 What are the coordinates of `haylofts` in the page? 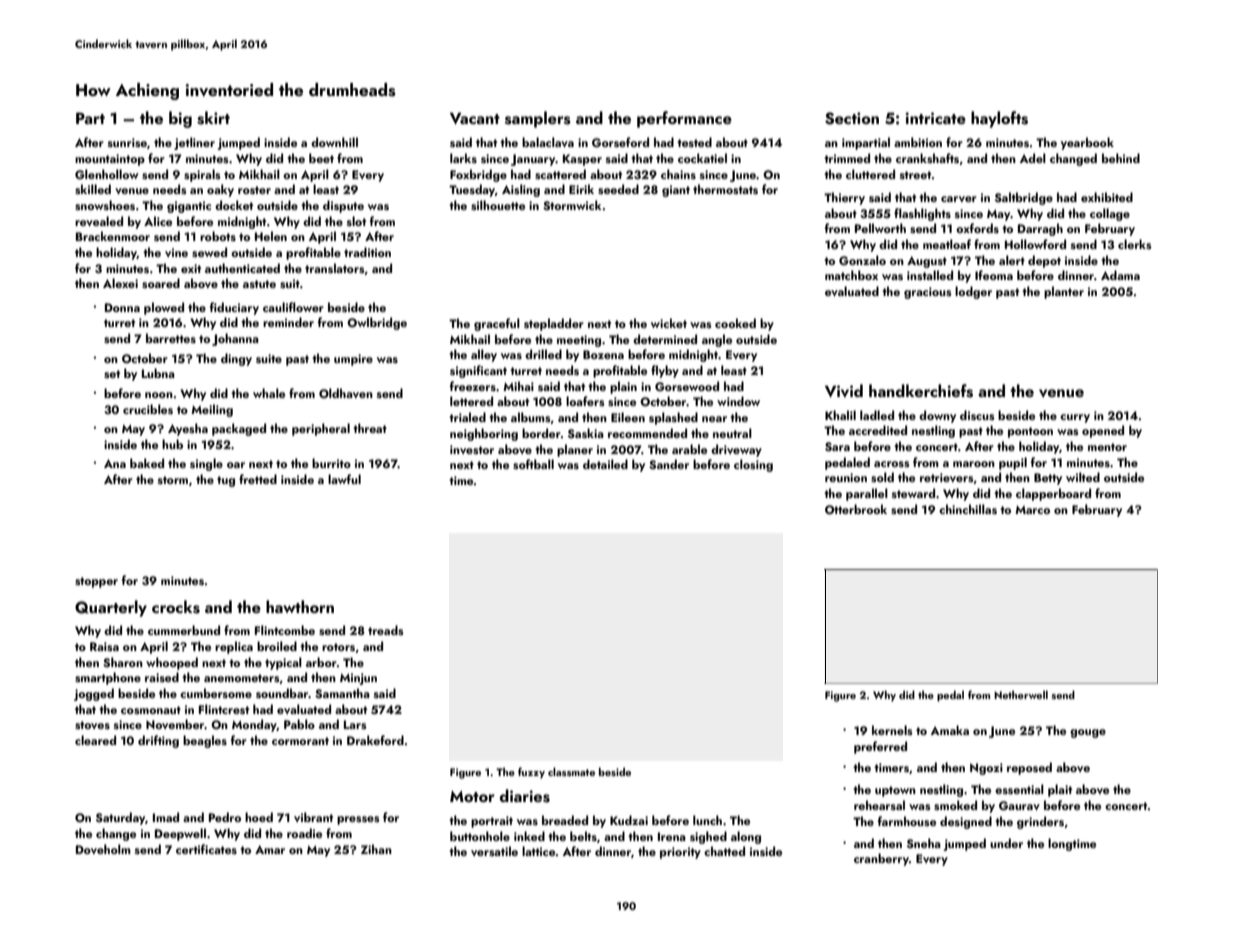 It's located at (999, 119).
